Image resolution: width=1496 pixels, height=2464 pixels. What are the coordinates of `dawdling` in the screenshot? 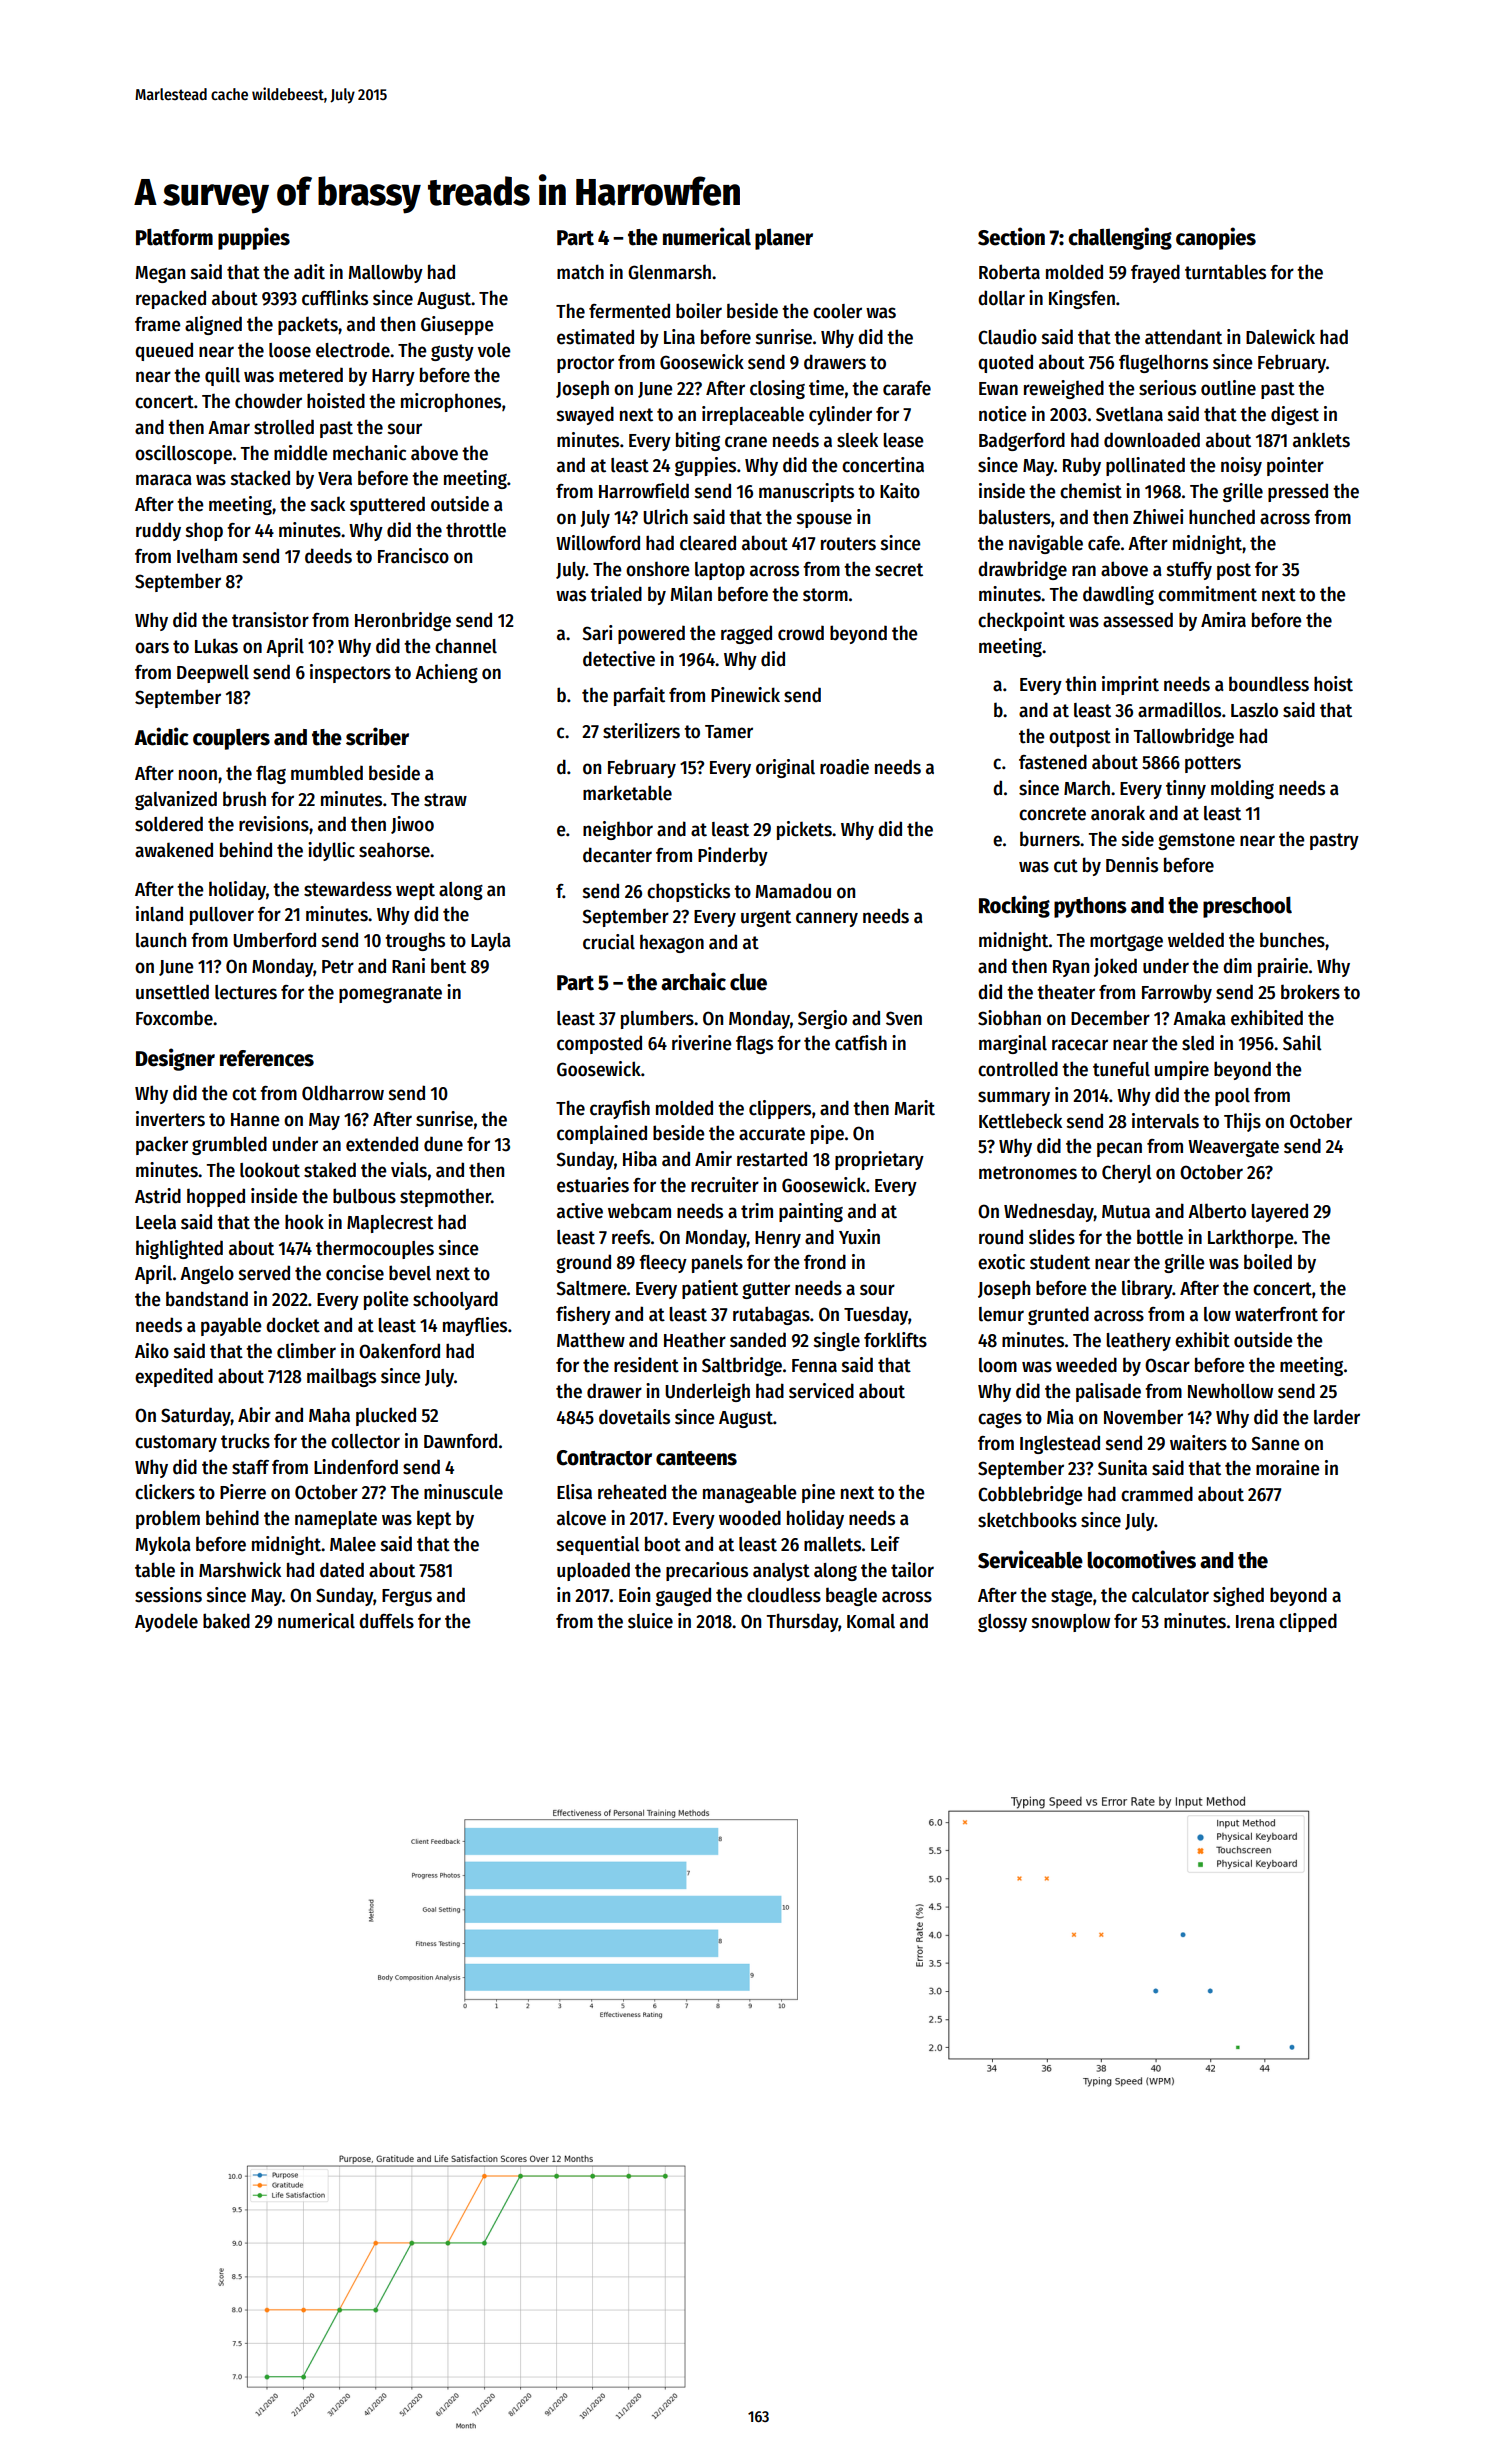 It's located at (1118, 595).
